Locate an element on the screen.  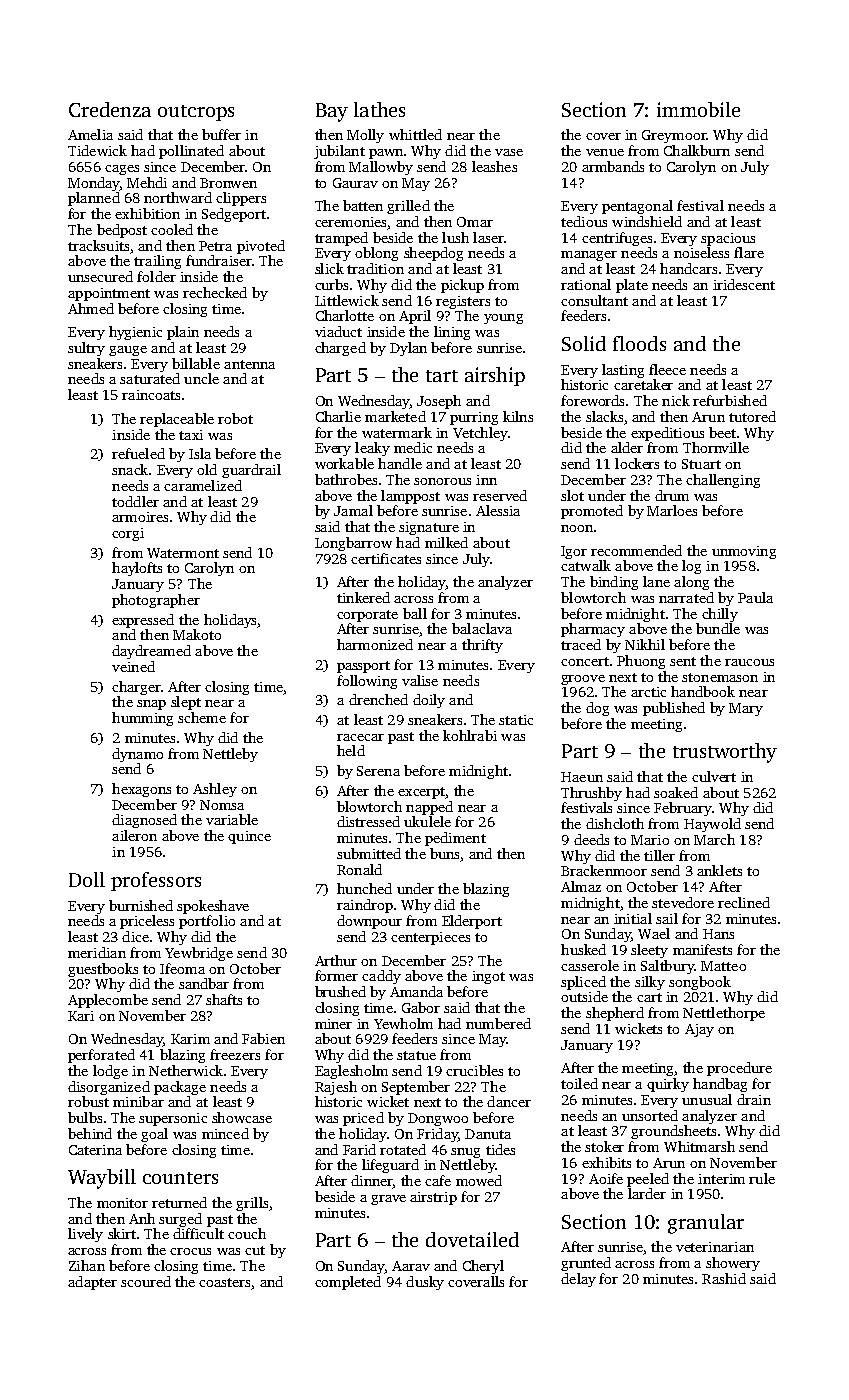
delay is located at coordinates (578, 1280).
